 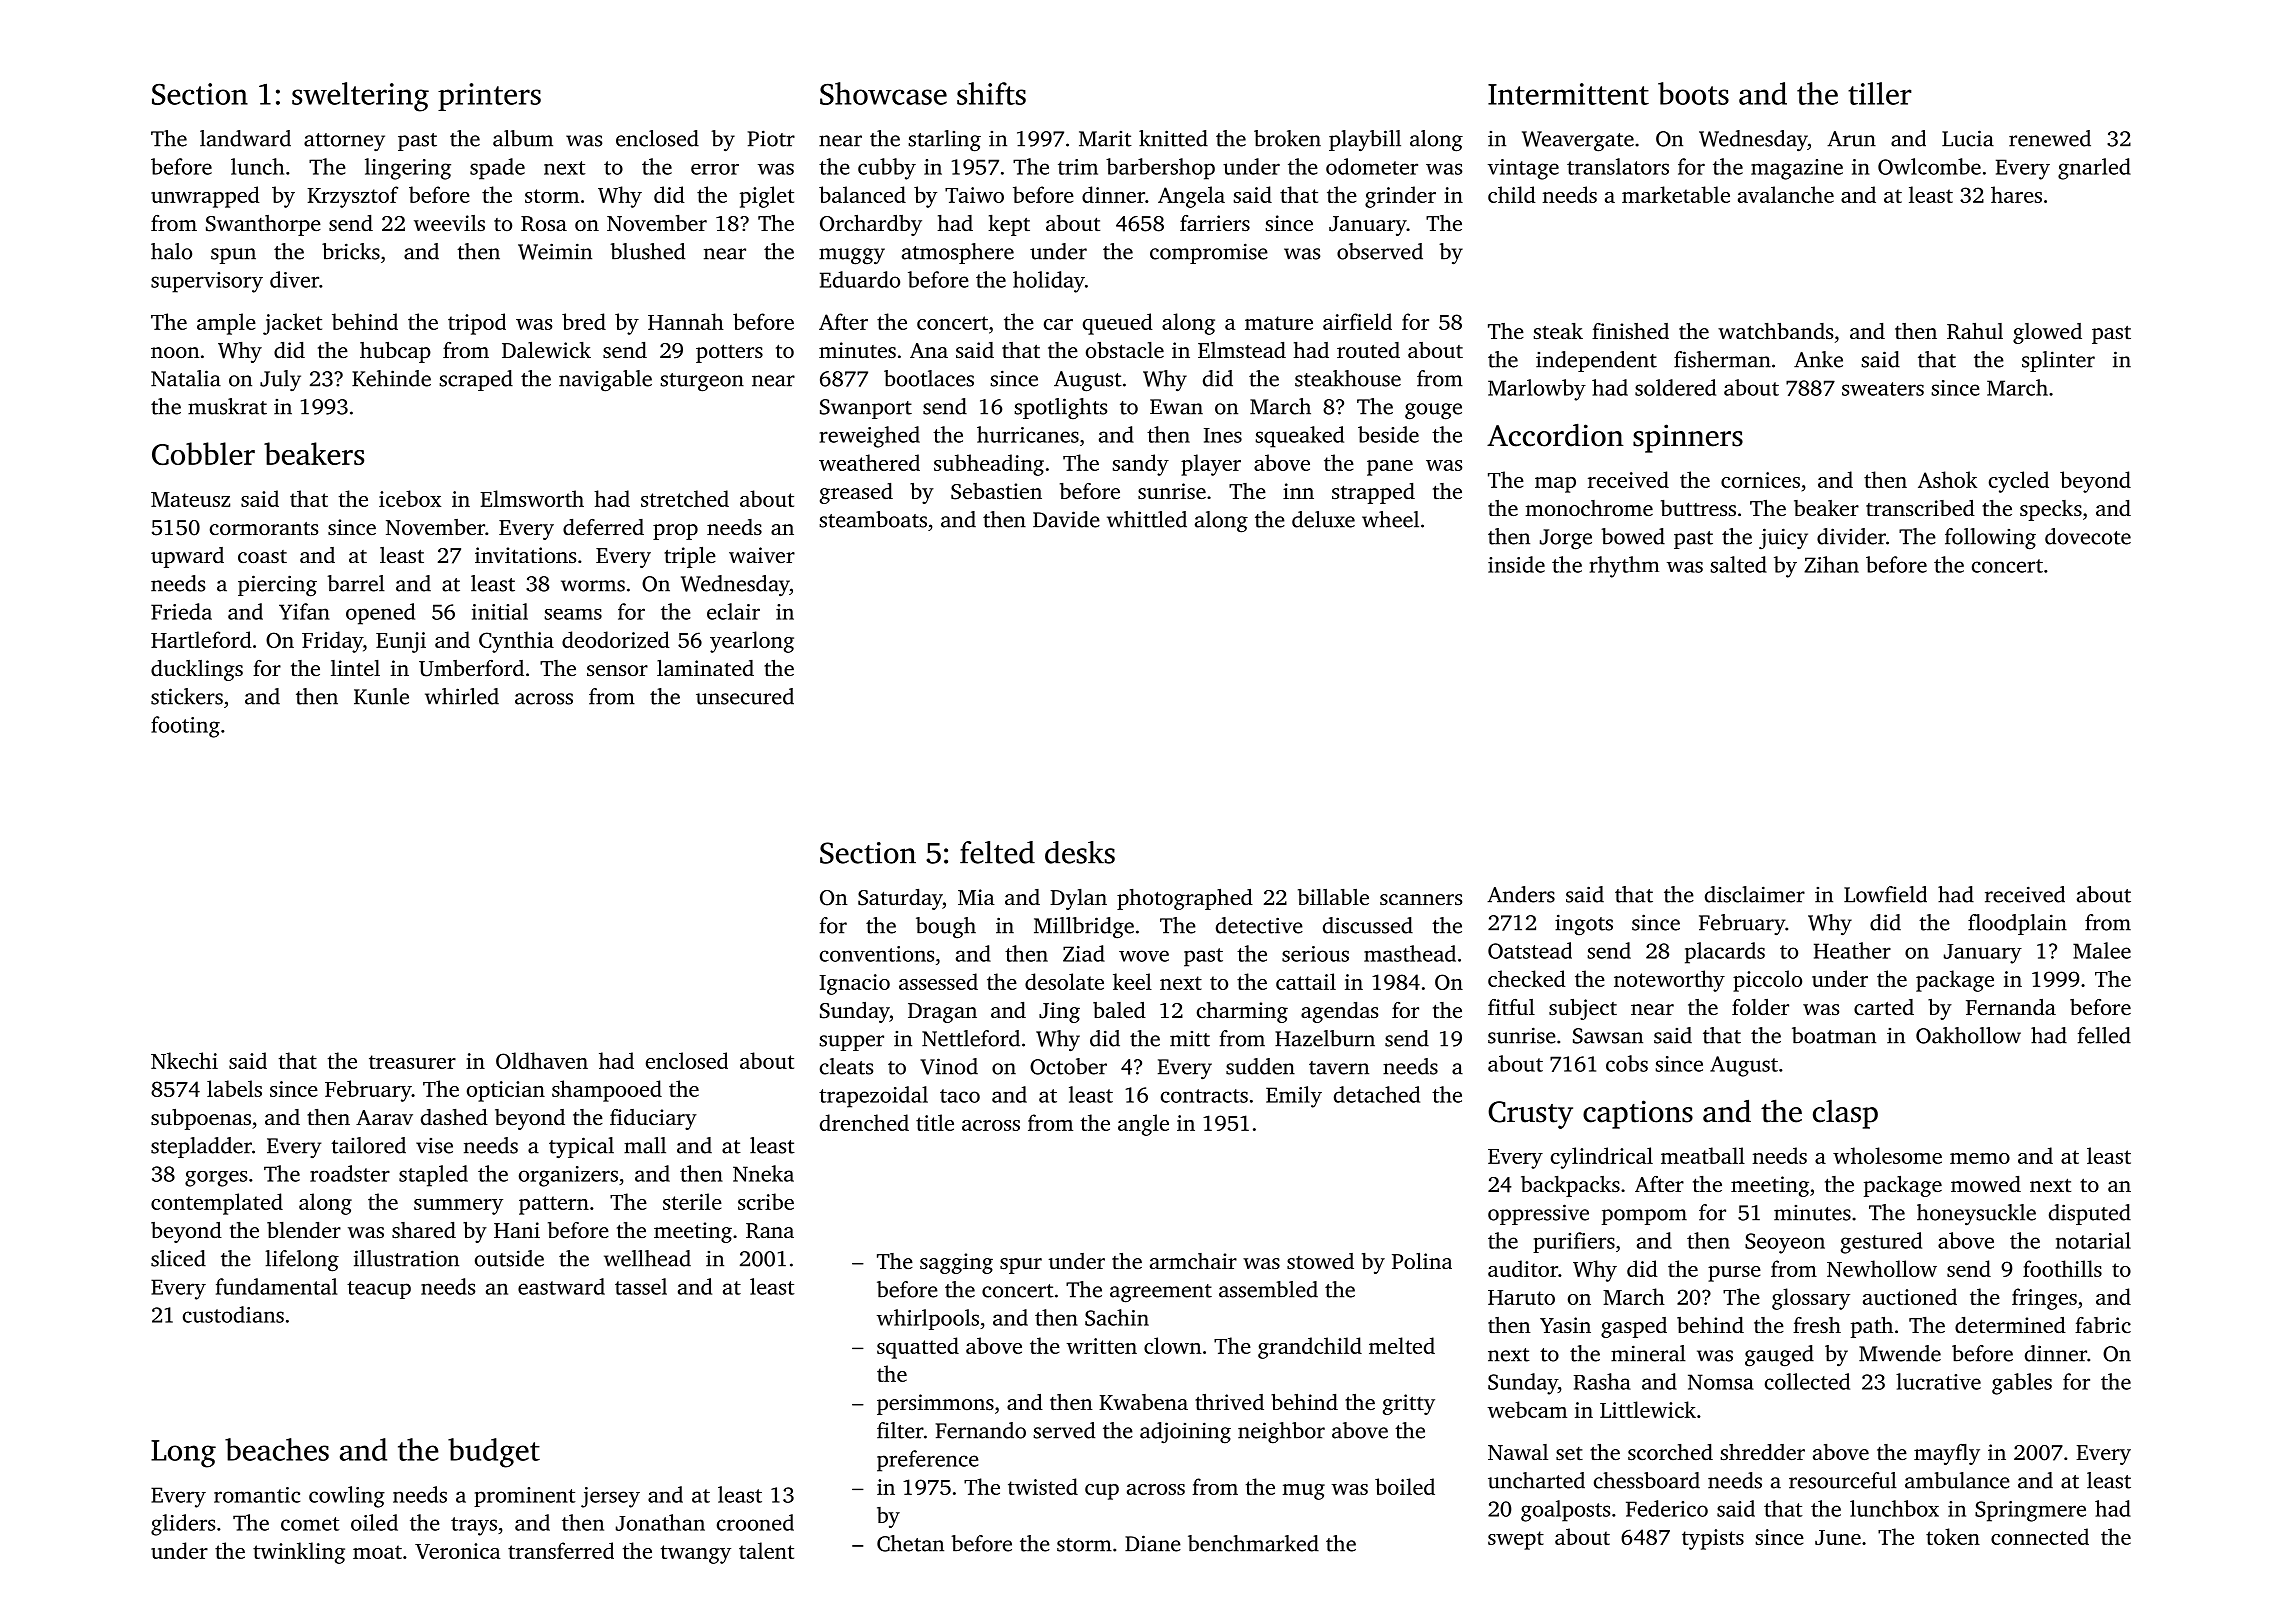 I want to click on Chetan, so click(x=910, y=1543).
